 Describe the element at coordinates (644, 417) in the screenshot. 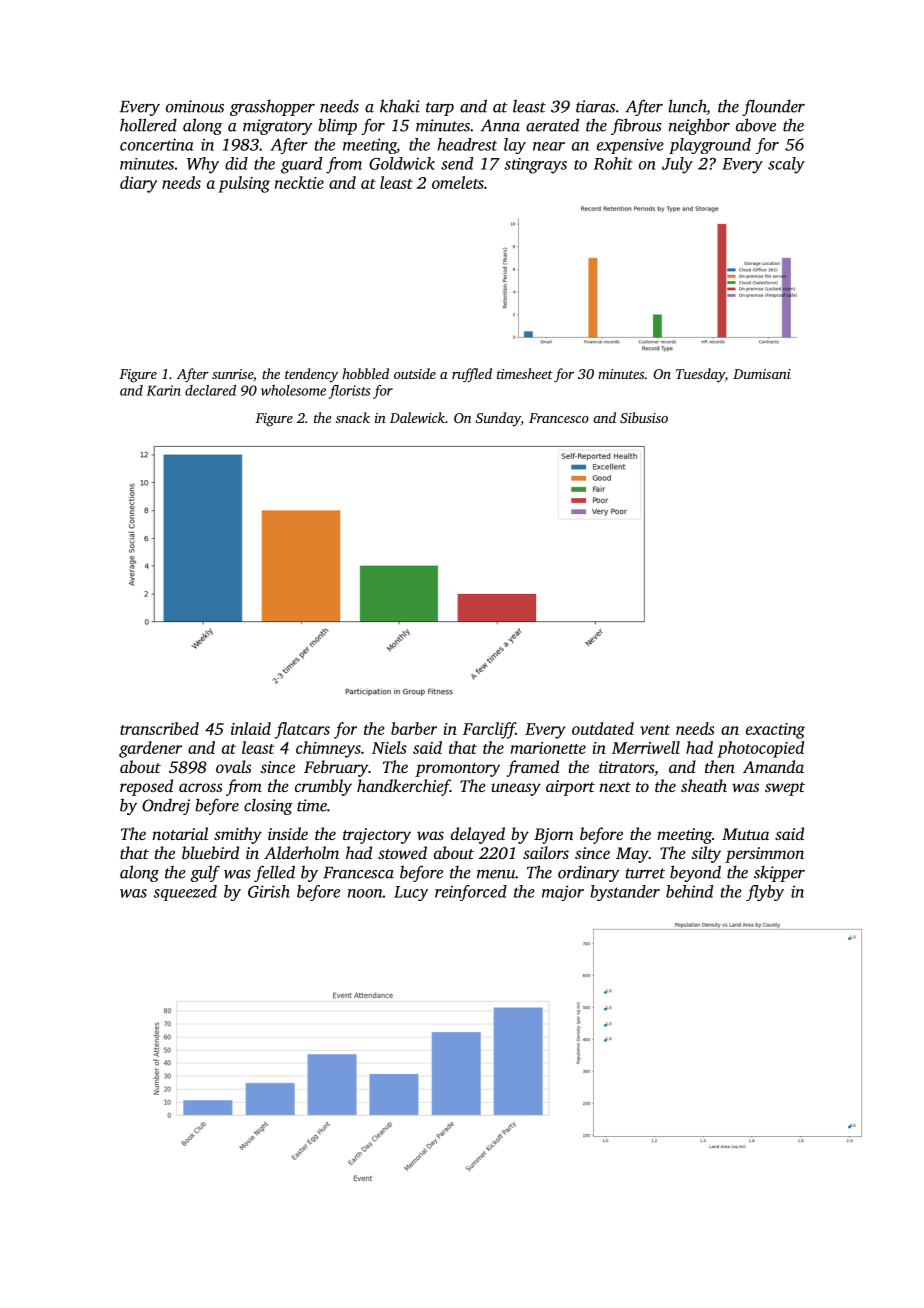

I see `Sibusiso` at that location.
